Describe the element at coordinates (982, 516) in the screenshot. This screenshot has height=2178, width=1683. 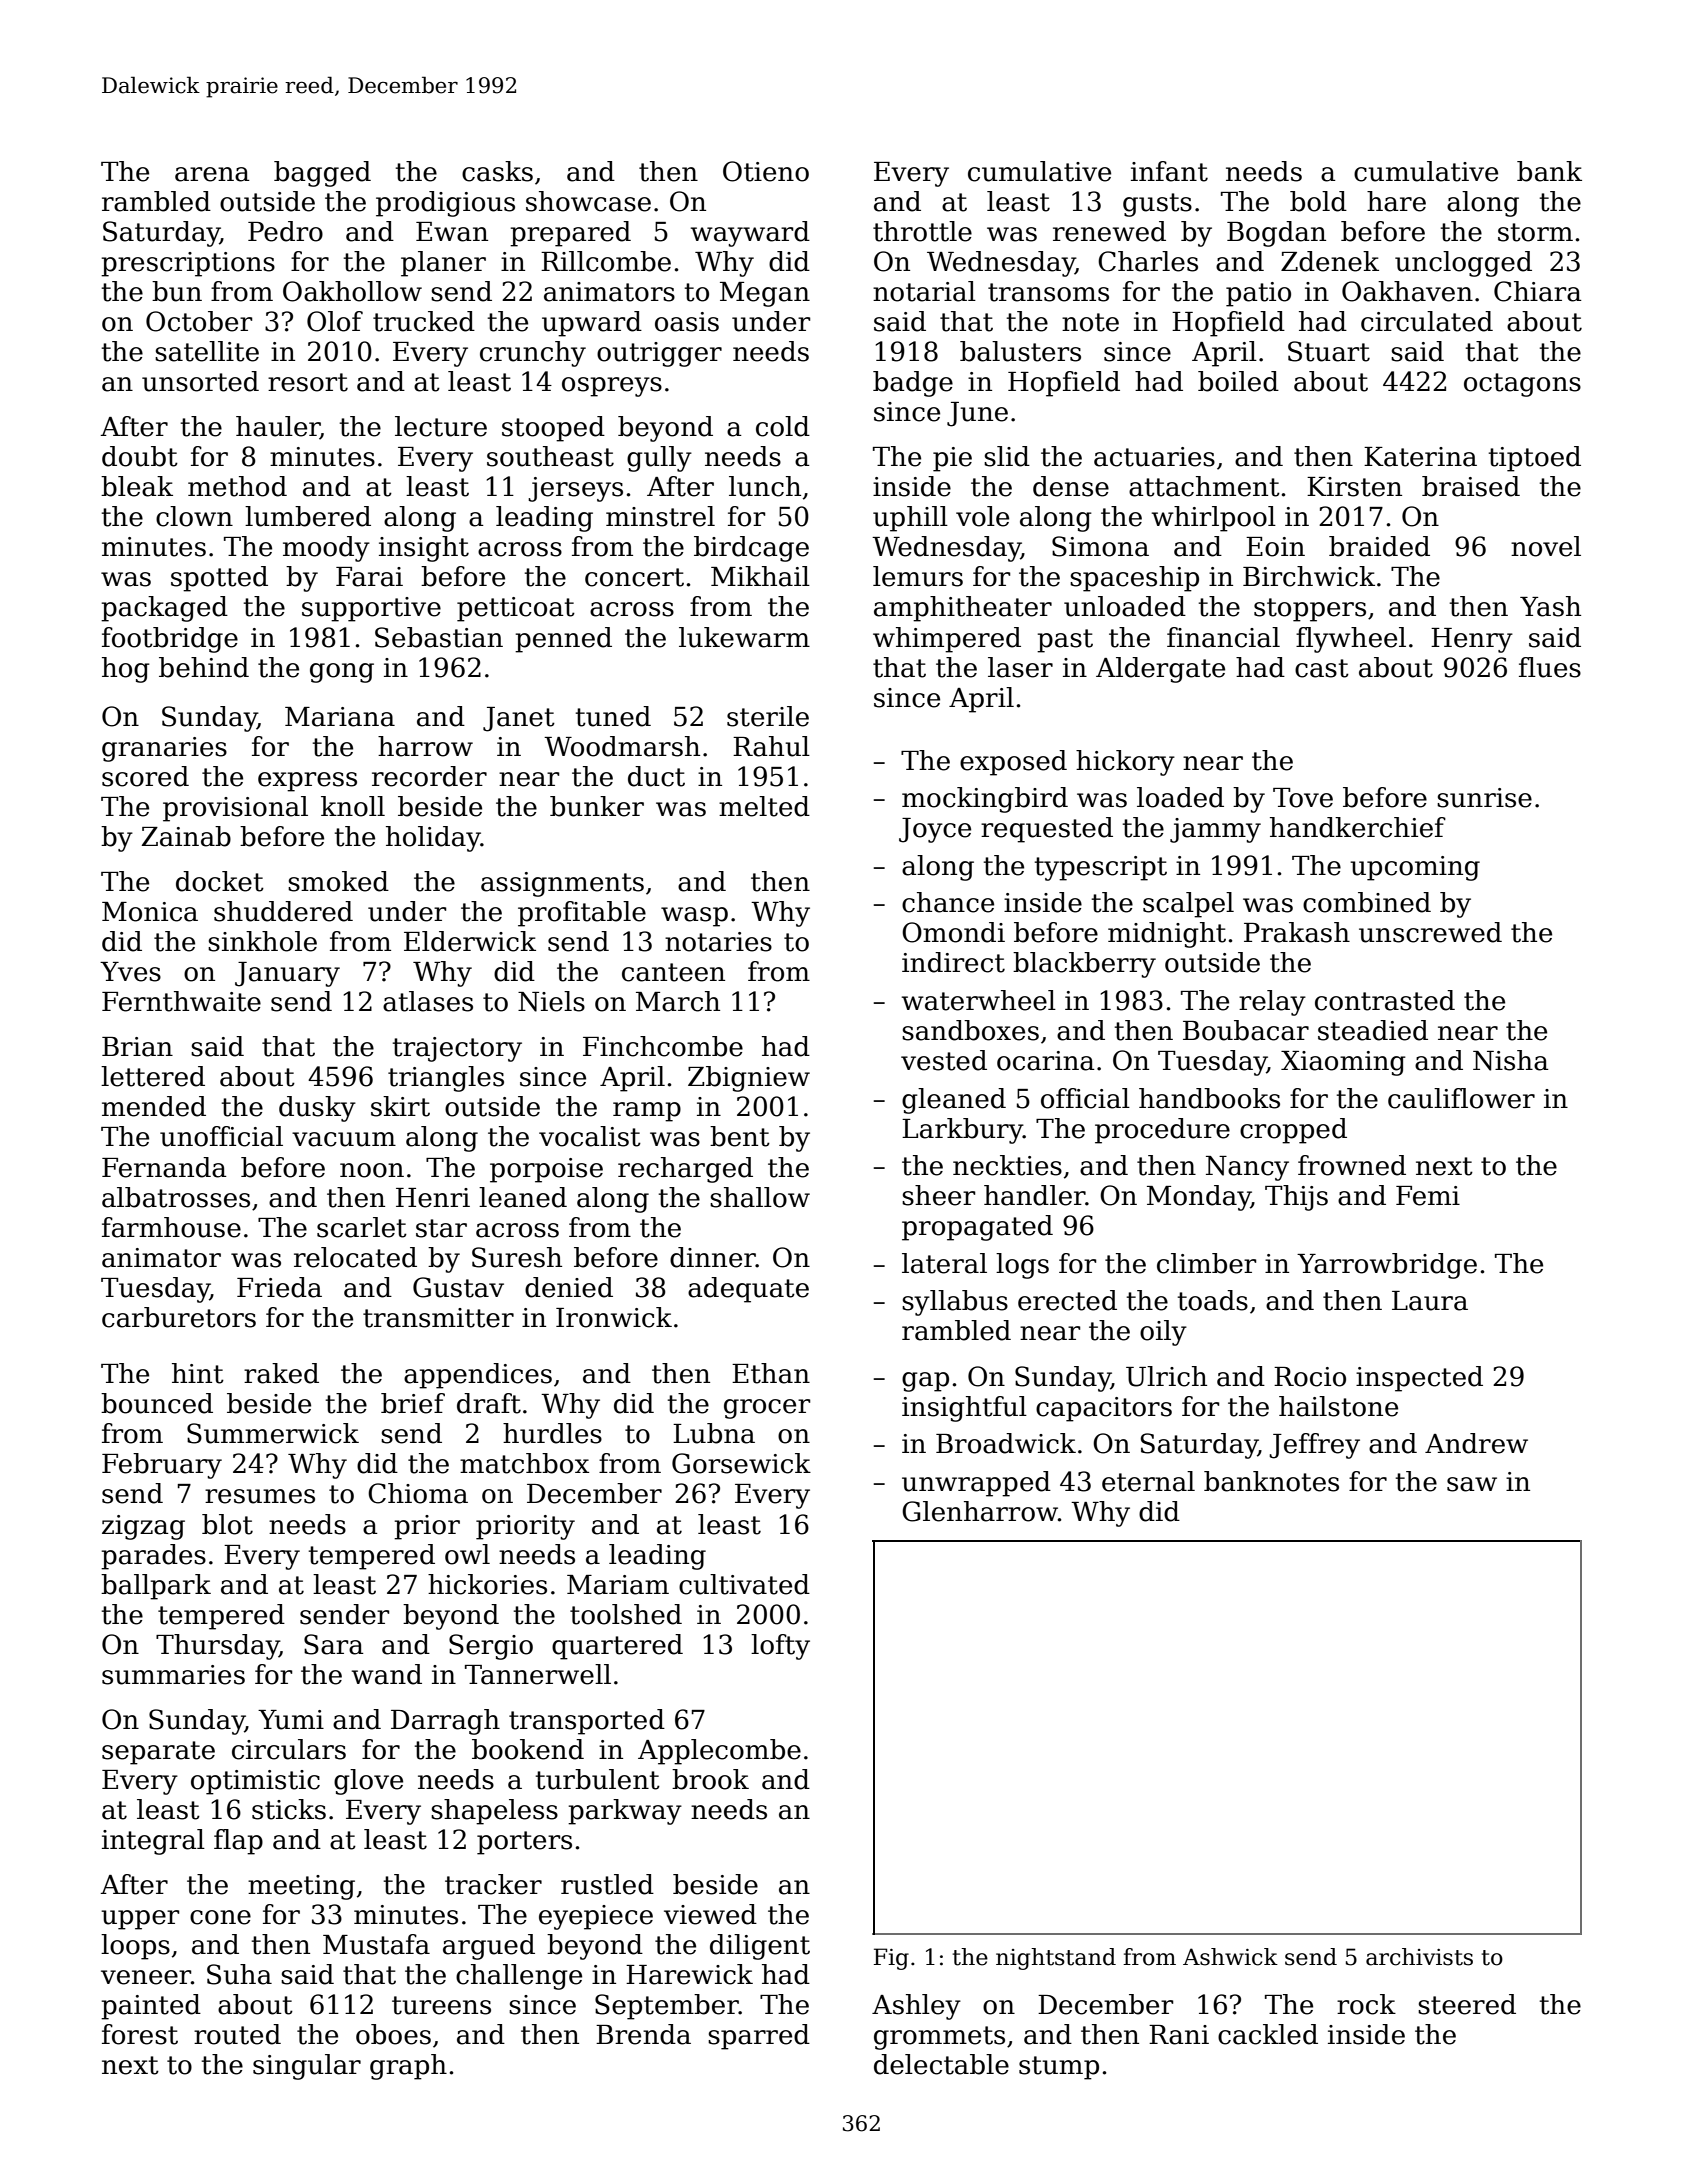
I see `vole` at that location.
